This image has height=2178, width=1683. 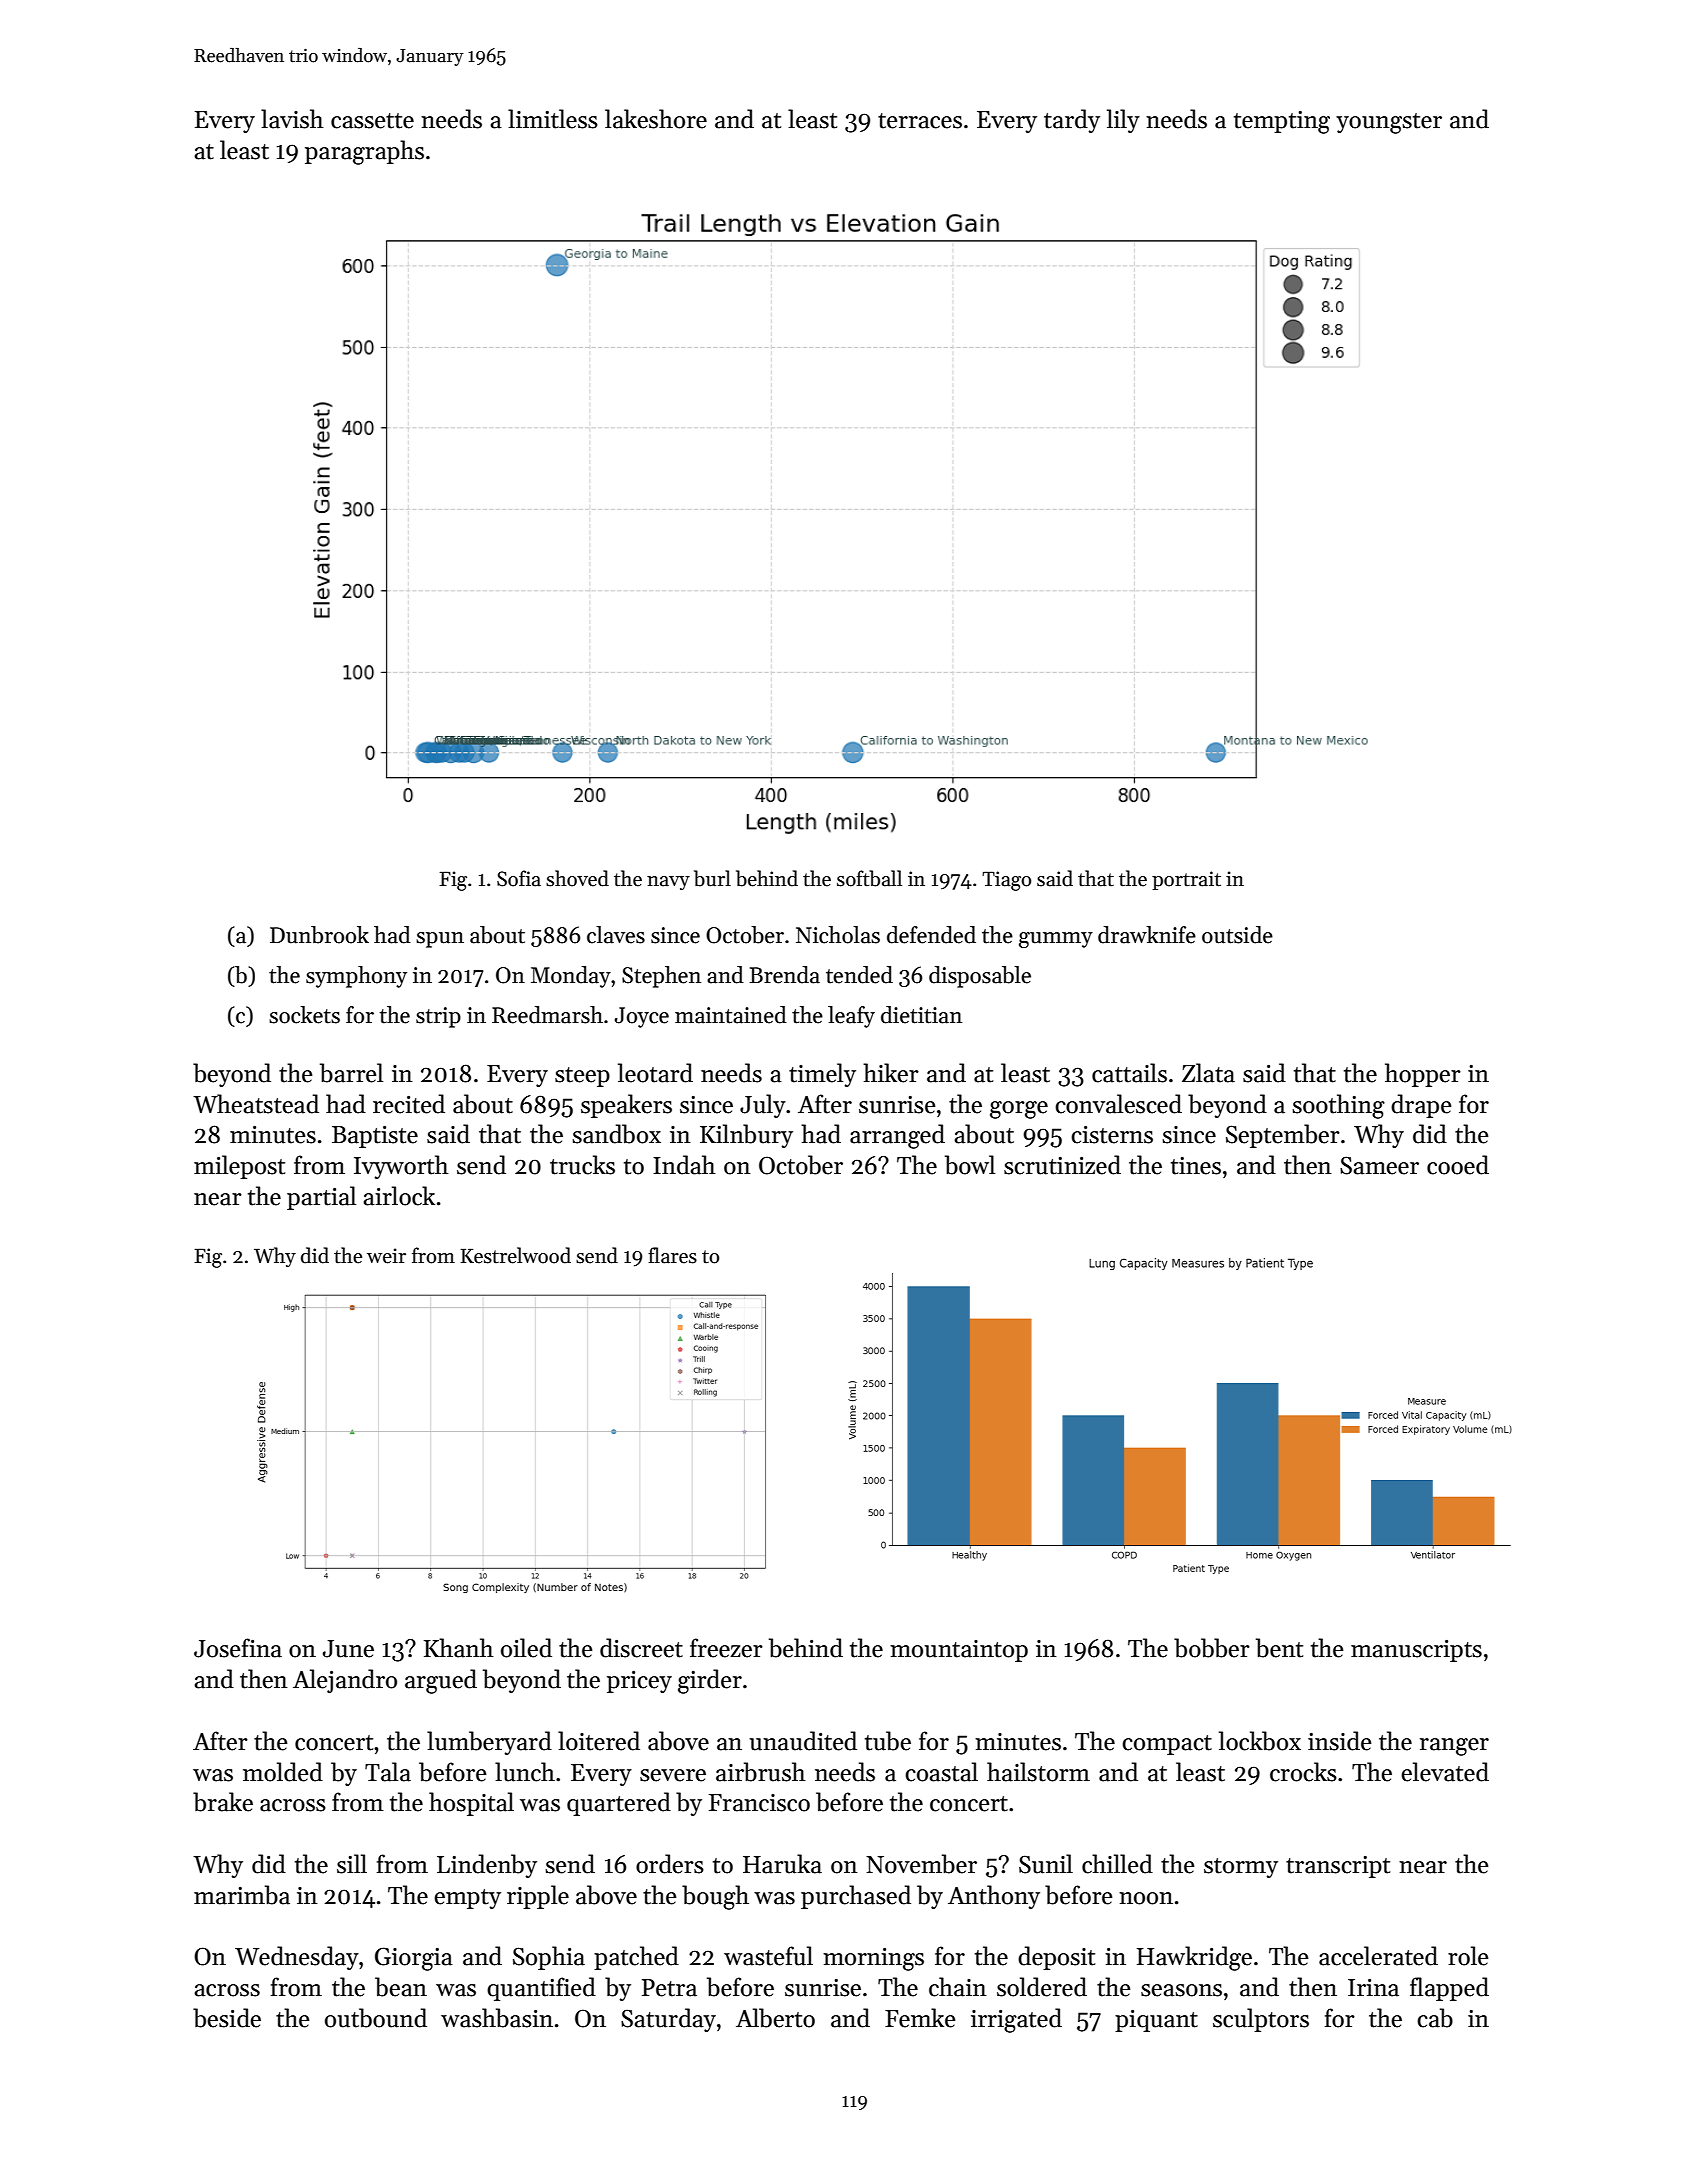 I want to click on terraces, so click(x=920, y=121).
